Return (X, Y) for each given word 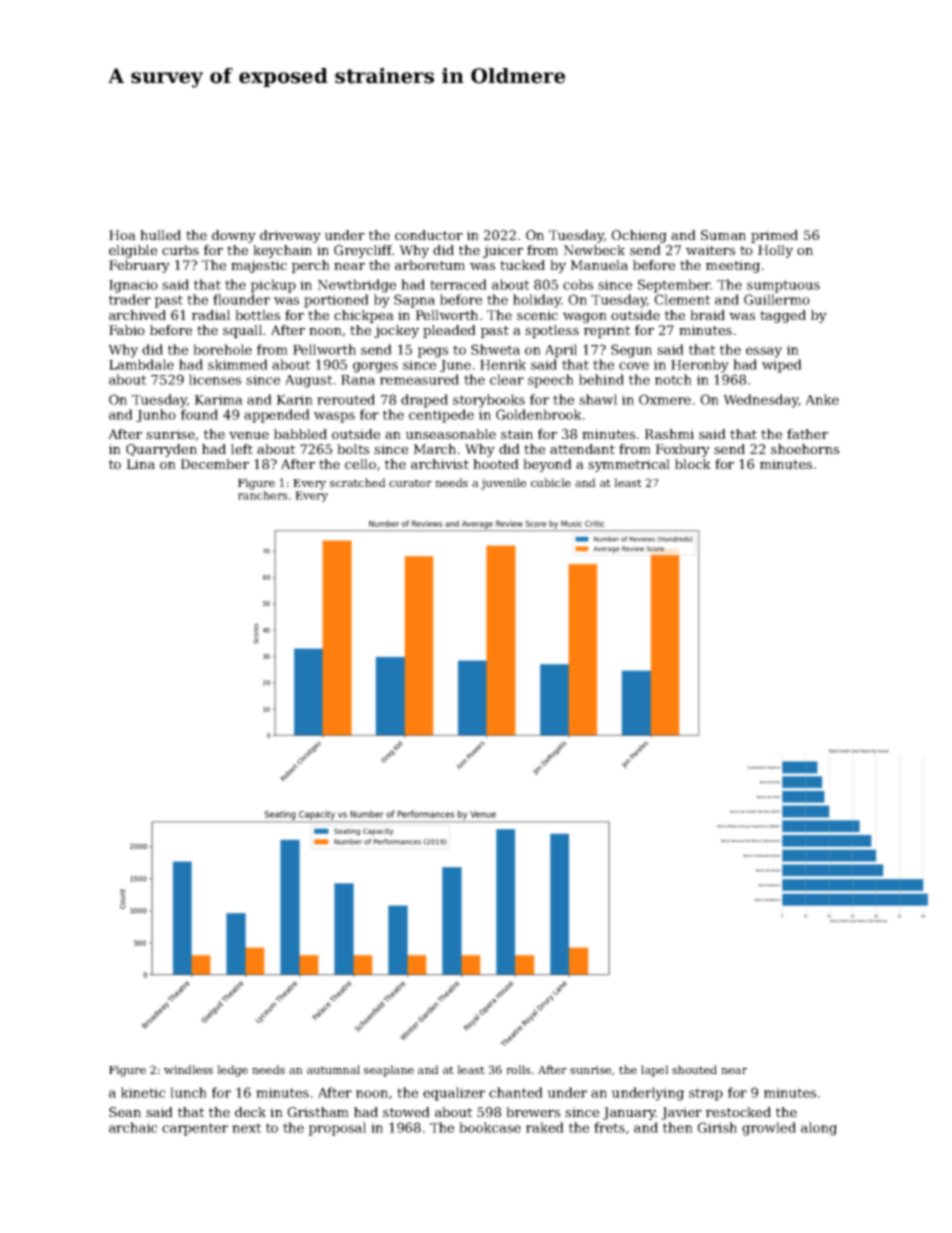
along (819, 1129)
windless (188, 1069)
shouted (694, 1069)
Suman (723, 235)
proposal (338, 1129)
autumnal (333, 1069)
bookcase (490, 1127)
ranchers (262, 495)
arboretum (430, 265)
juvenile (503, 484)
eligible (133, 251)
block (693, 464)
